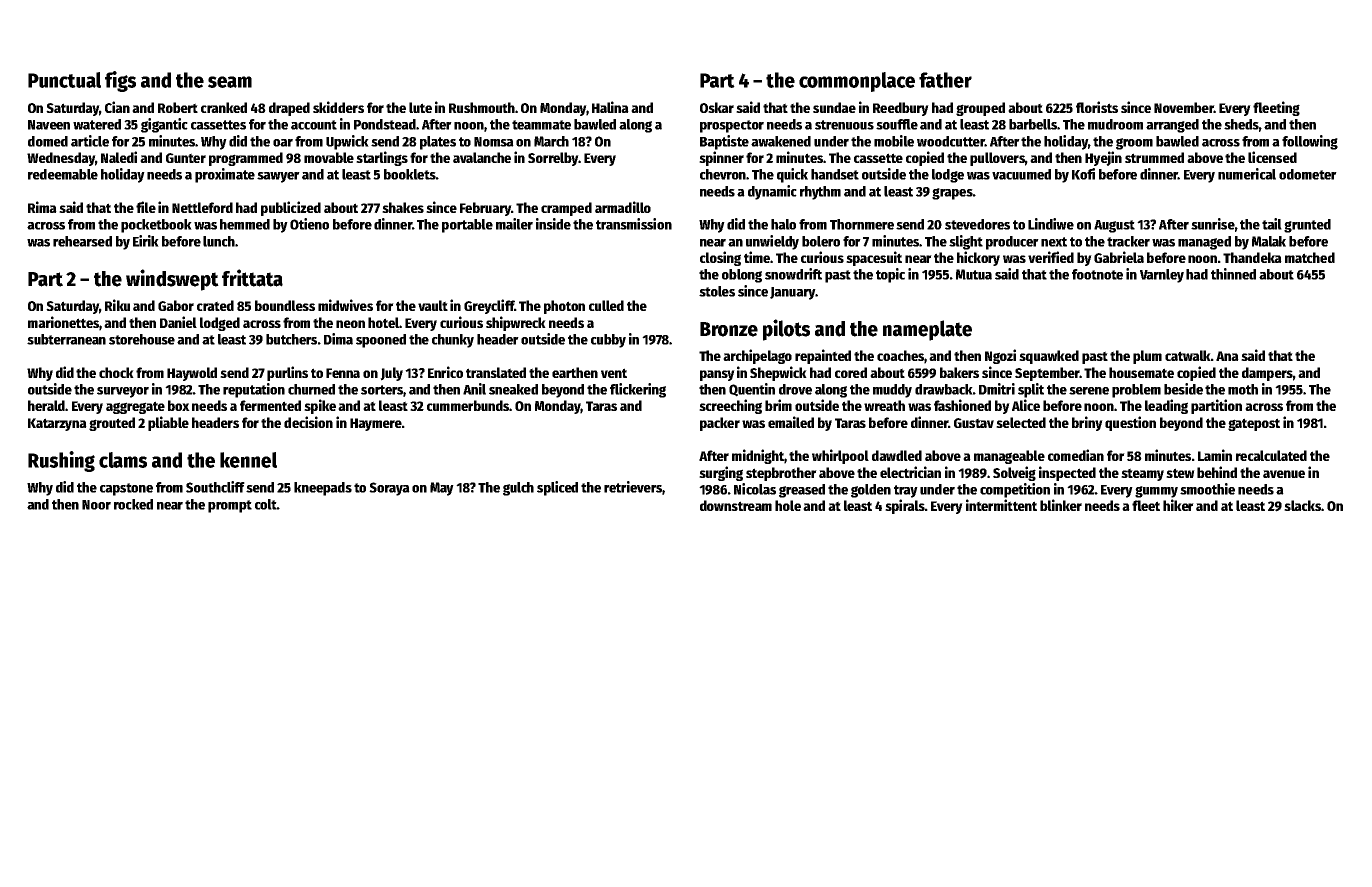  I want to click on domed, so click(48, 141).
